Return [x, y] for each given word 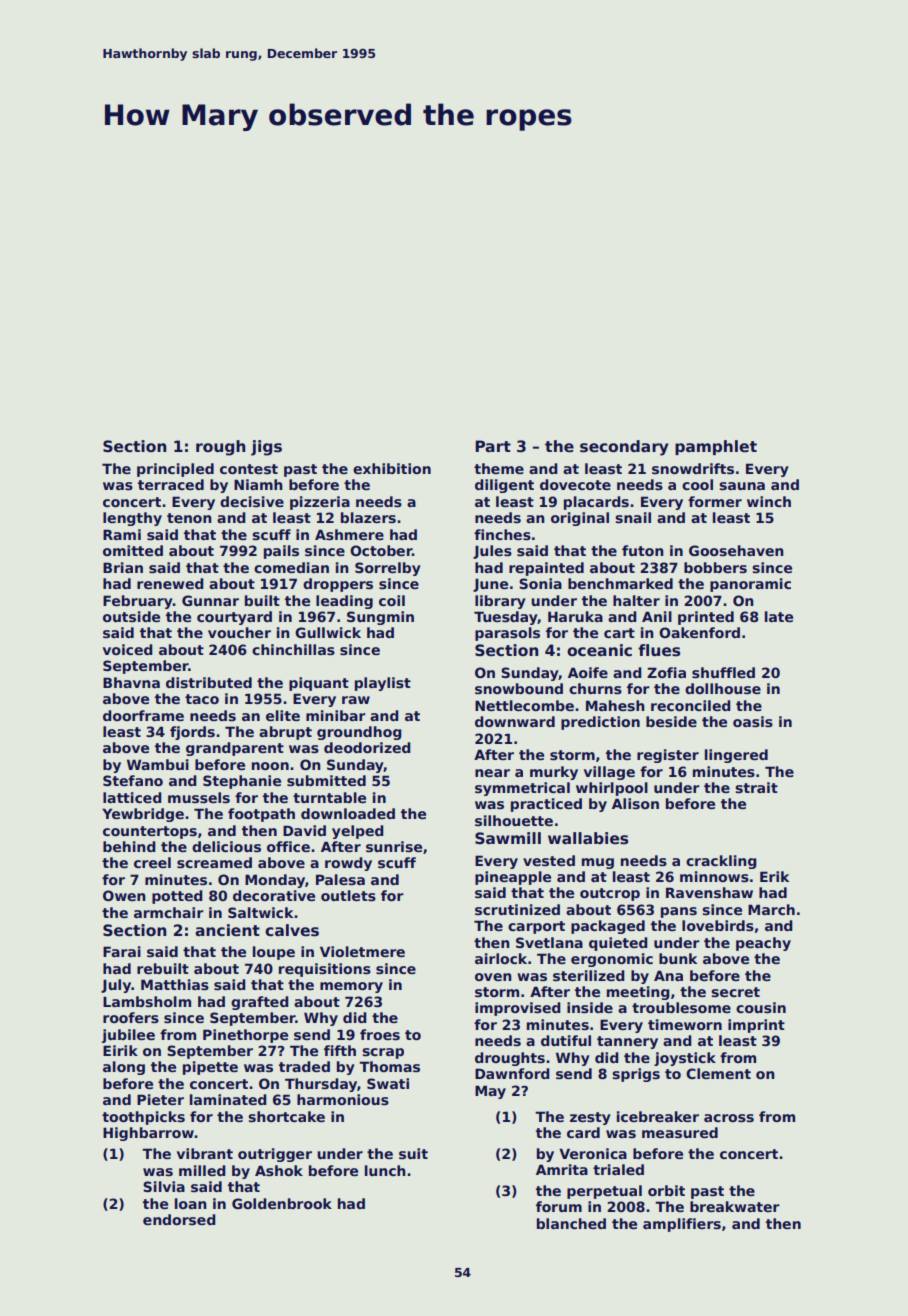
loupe [274, 953]
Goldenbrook [282, 1203]
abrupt [285, 733]
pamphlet [716, 447]
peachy [763, 944]
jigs [266, 448]
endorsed [179, 1219]
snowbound [519, 688]
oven [493, 977]
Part [493, 446]
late [779, 616]
